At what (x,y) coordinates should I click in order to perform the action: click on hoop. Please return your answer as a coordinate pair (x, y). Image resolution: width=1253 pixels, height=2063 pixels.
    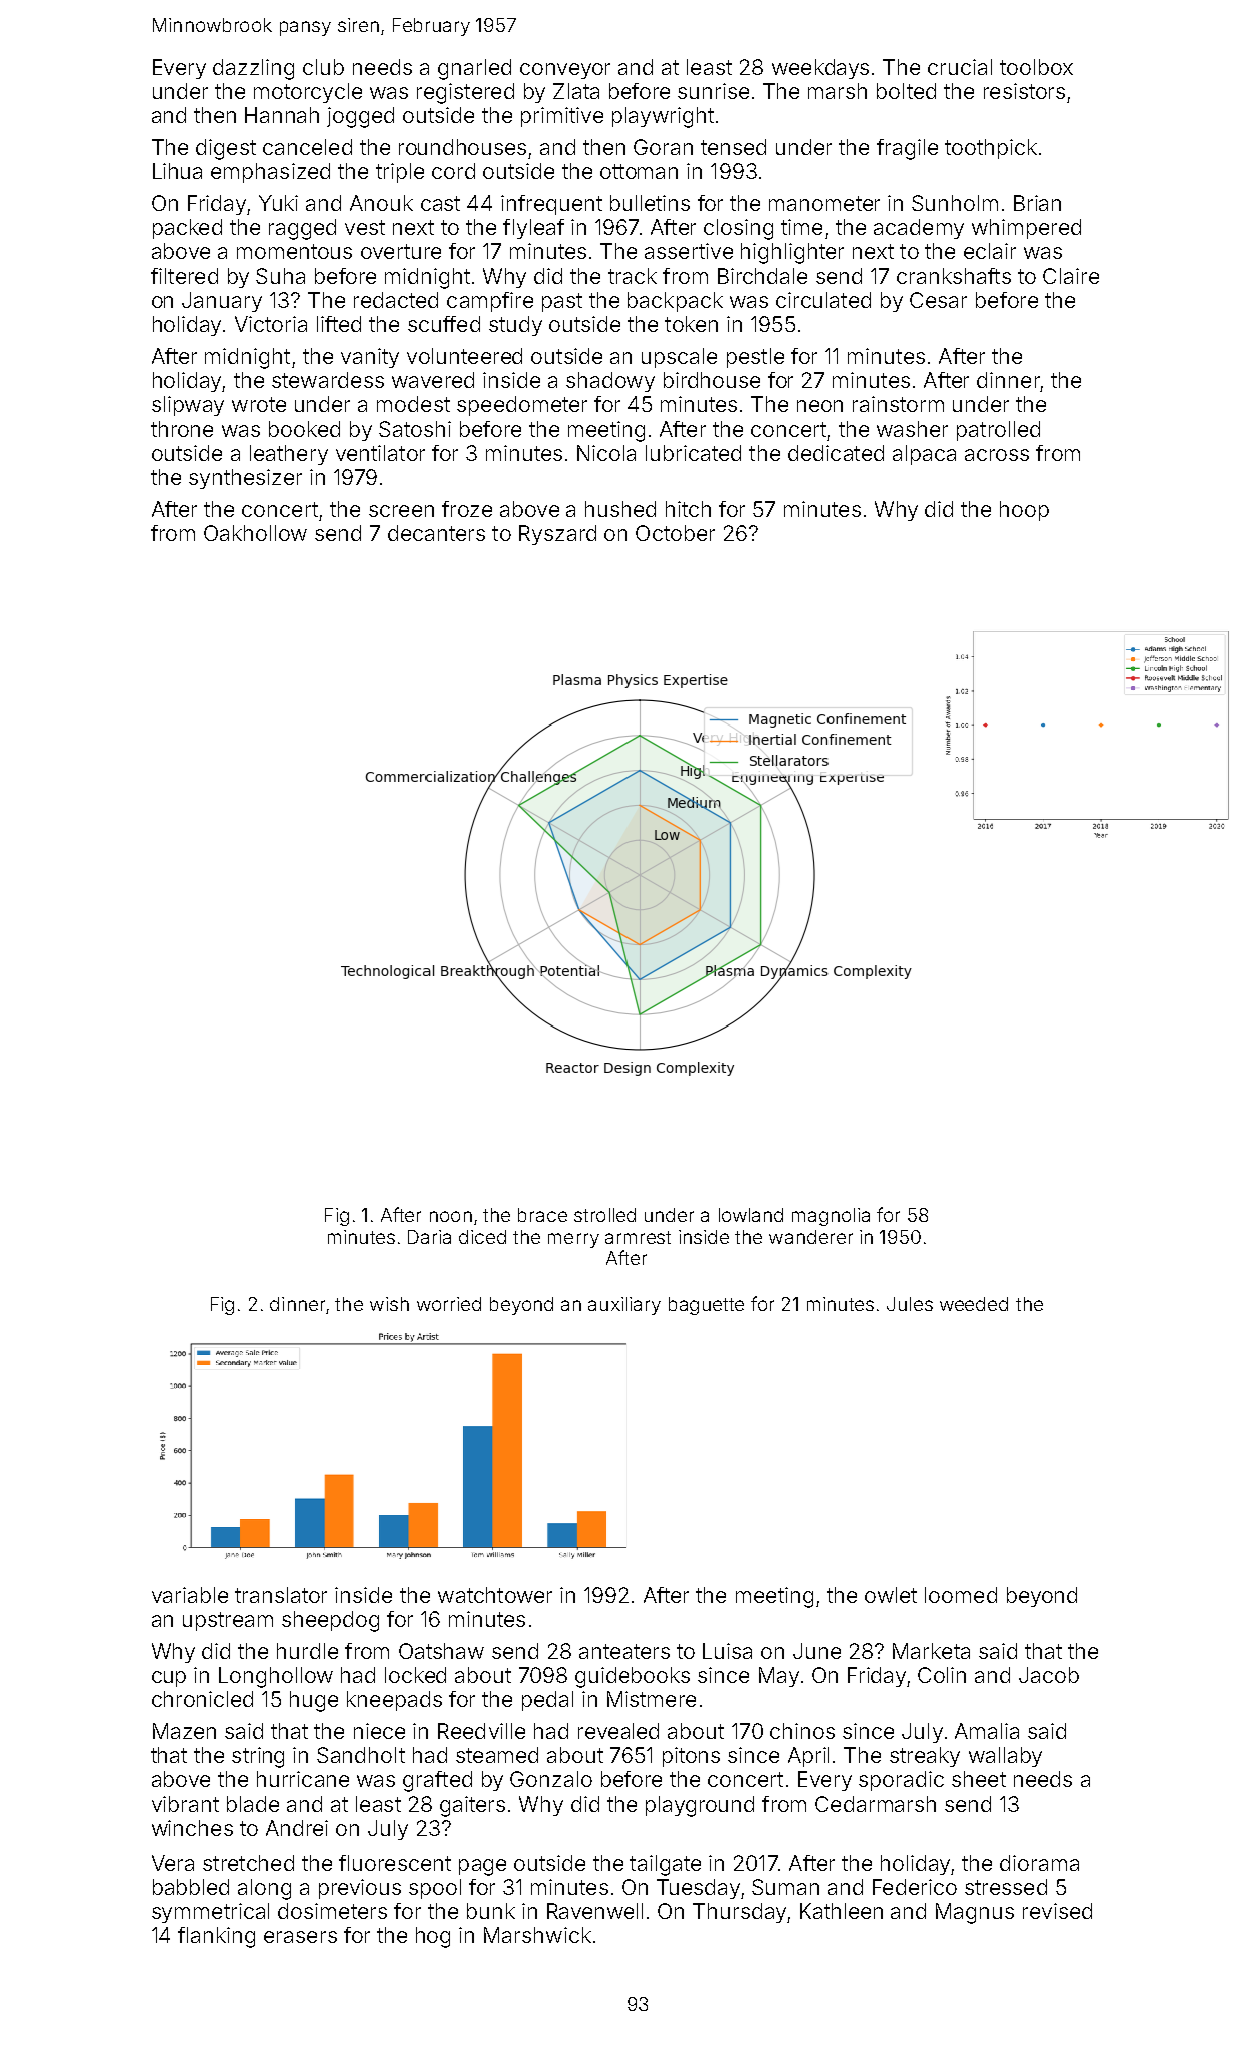
    Looking at the image, I should click on (1024, 511).
